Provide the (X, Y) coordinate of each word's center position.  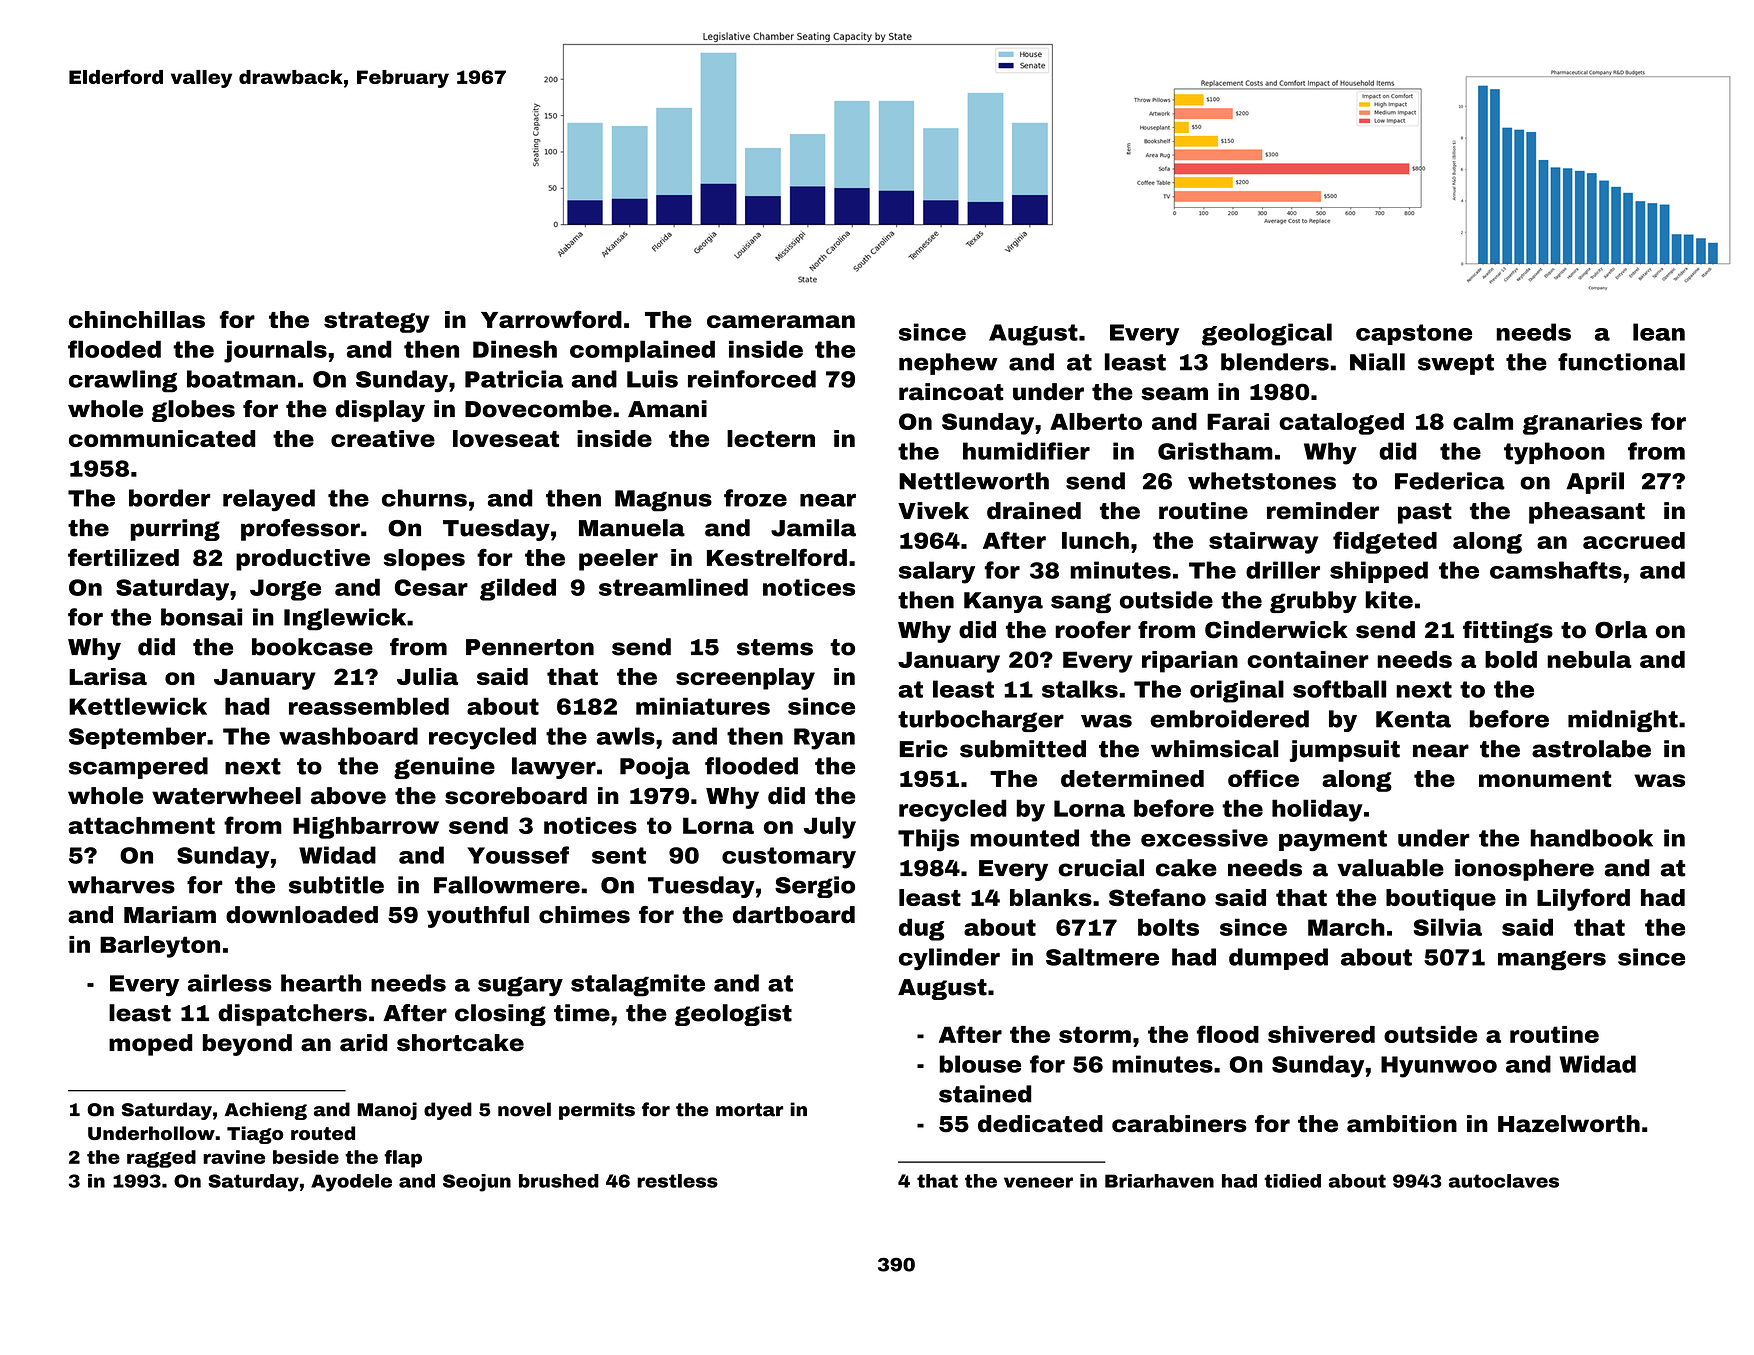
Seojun (477, 1183)
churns (424, 498)
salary (937, 572)
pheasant (1587, 513)
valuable (1390, 868)
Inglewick (345, 619)
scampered (138, 768)
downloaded (302, 915)
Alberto (1096, 421)
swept (1456, 364)
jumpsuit (1344, 751)
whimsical (1214, 749)
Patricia (514, 379)
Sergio (815, 887)
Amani (667, 409)
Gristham (1215, 451)
